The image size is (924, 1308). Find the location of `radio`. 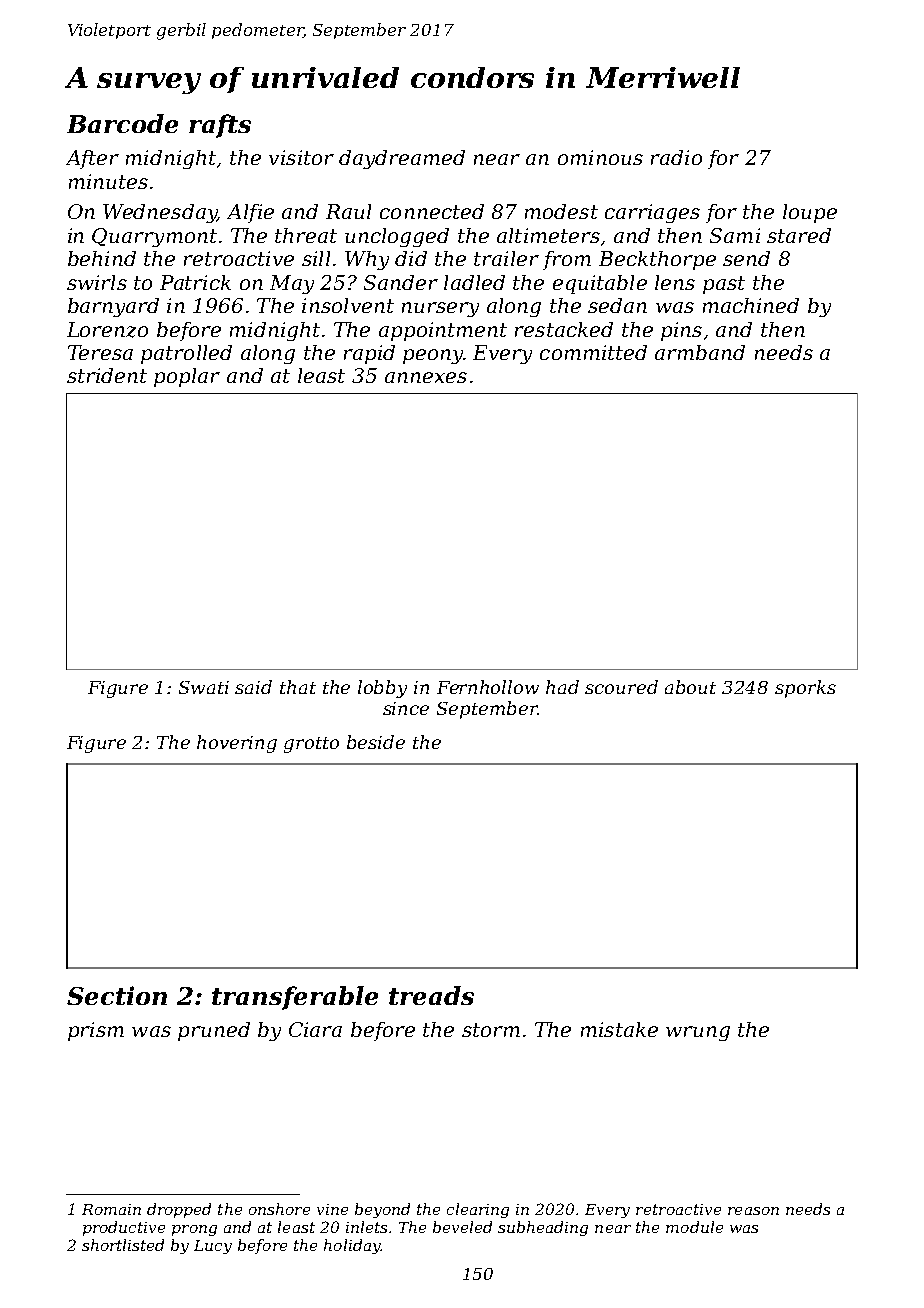

radio is located at coordinates (676, 157).
